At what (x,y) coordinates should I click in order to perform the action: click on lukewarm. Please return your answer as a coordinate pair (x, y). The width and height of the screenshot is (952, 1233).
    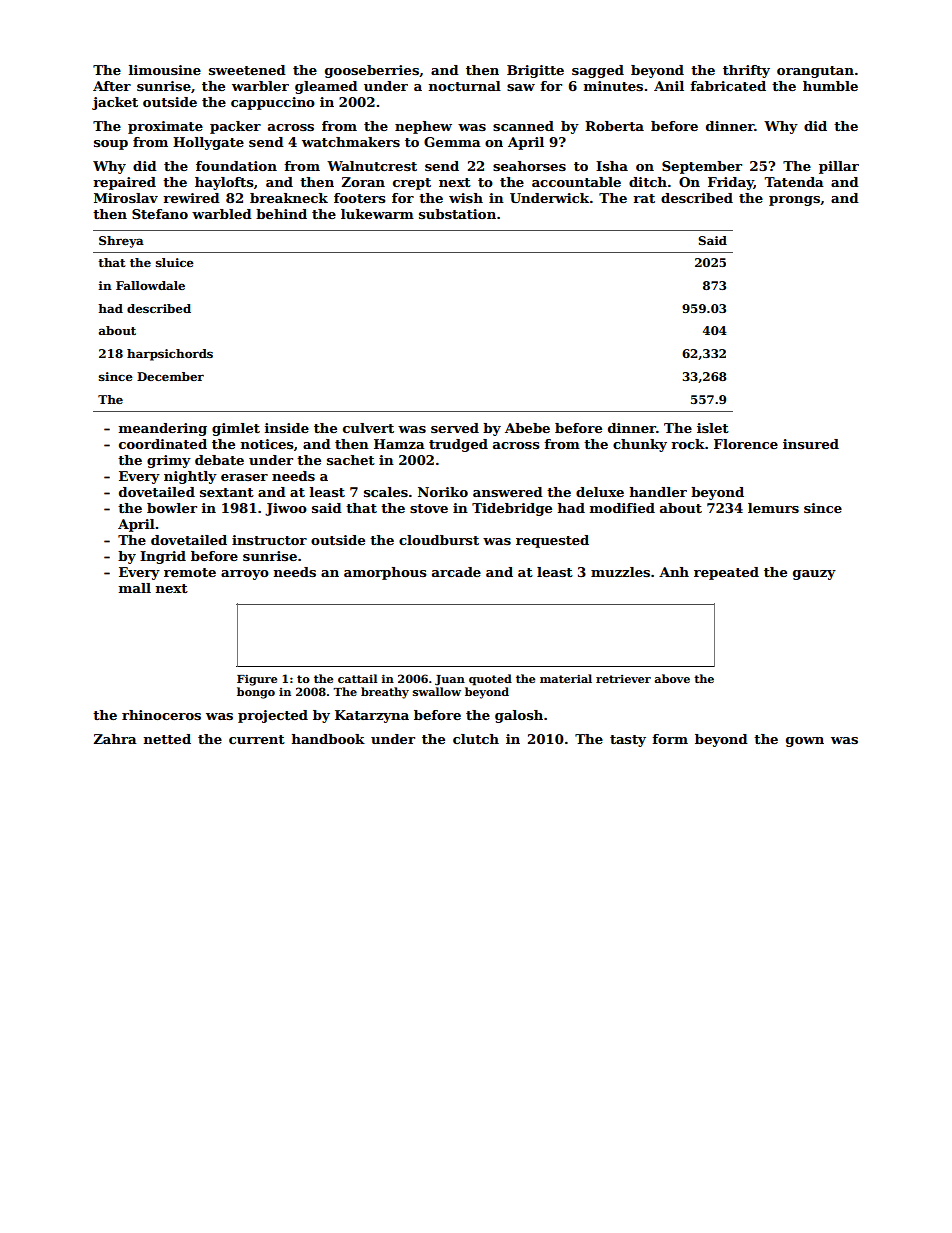
    Looking at the image, I should click on (377, 214).
